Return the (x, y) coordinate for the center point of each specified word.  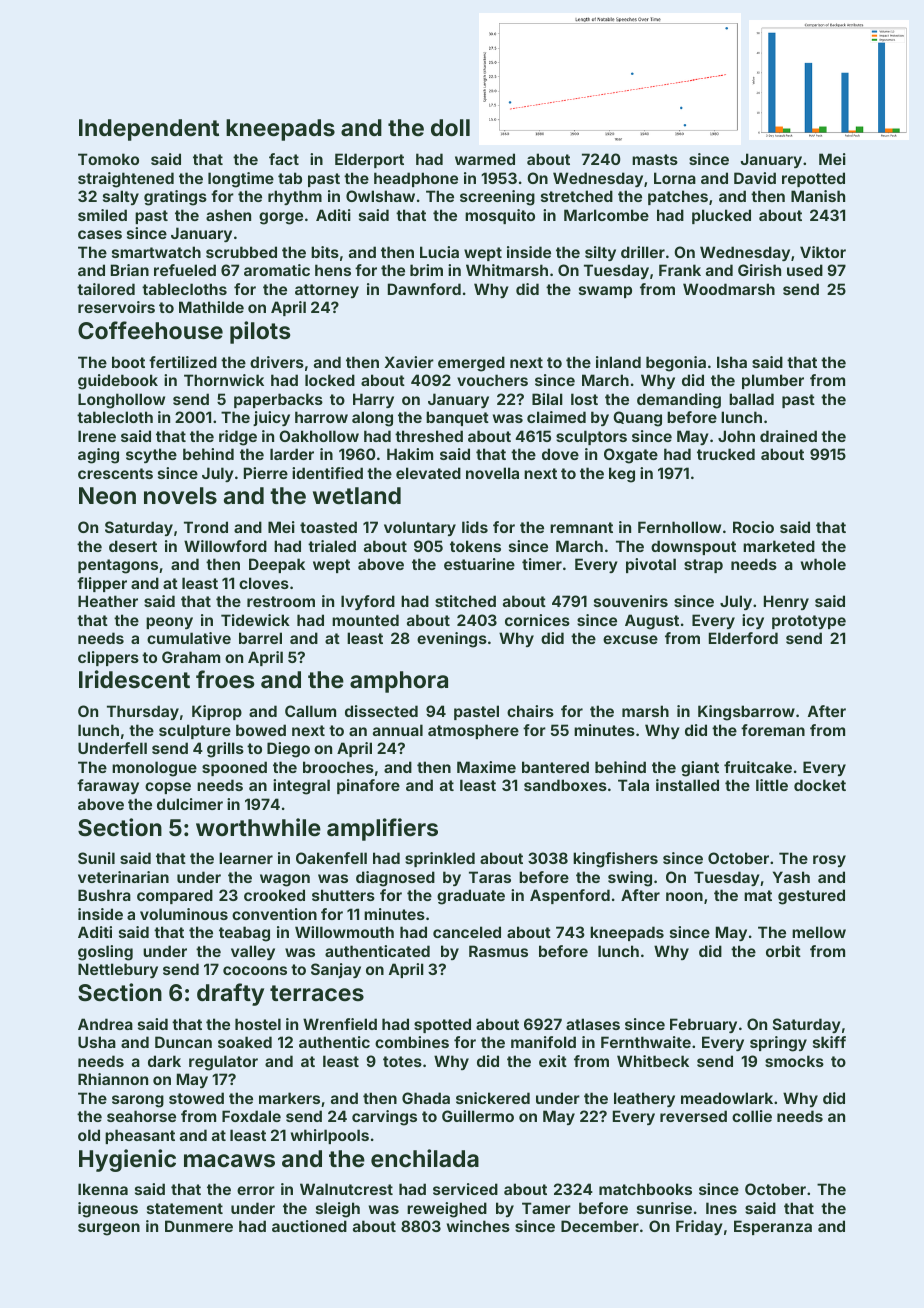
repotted (813, 179)
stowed (196, 1098)
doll (450, 127)
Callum (310, 711)
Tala (633, 785)
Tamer (546, 1208)
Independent (149, 130)
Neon (107, 495)
